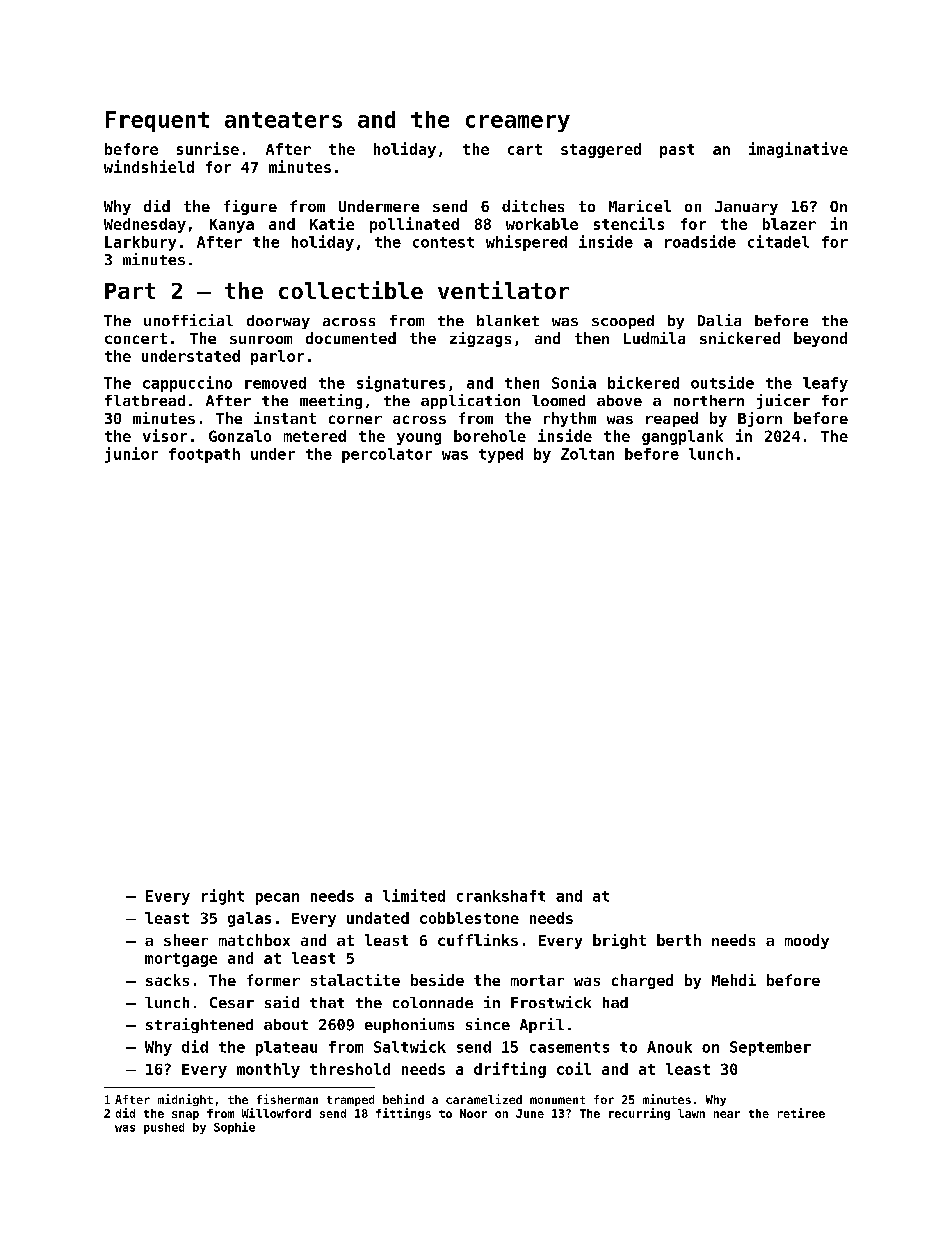  I want to click on past, so click(677, 151).
